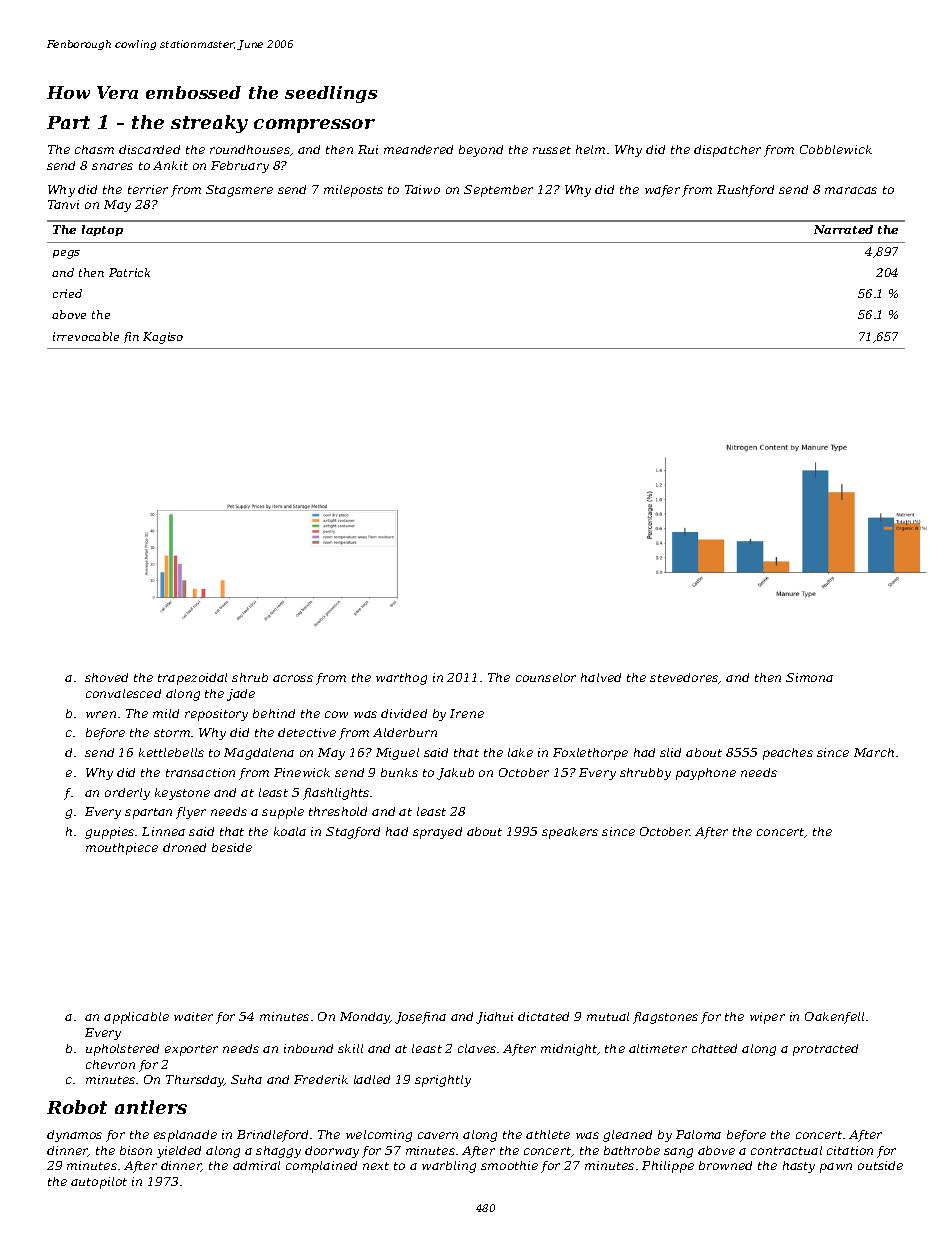  Describe the element at coordinates (481, 151) in the page. I see `beyond` at that location.
